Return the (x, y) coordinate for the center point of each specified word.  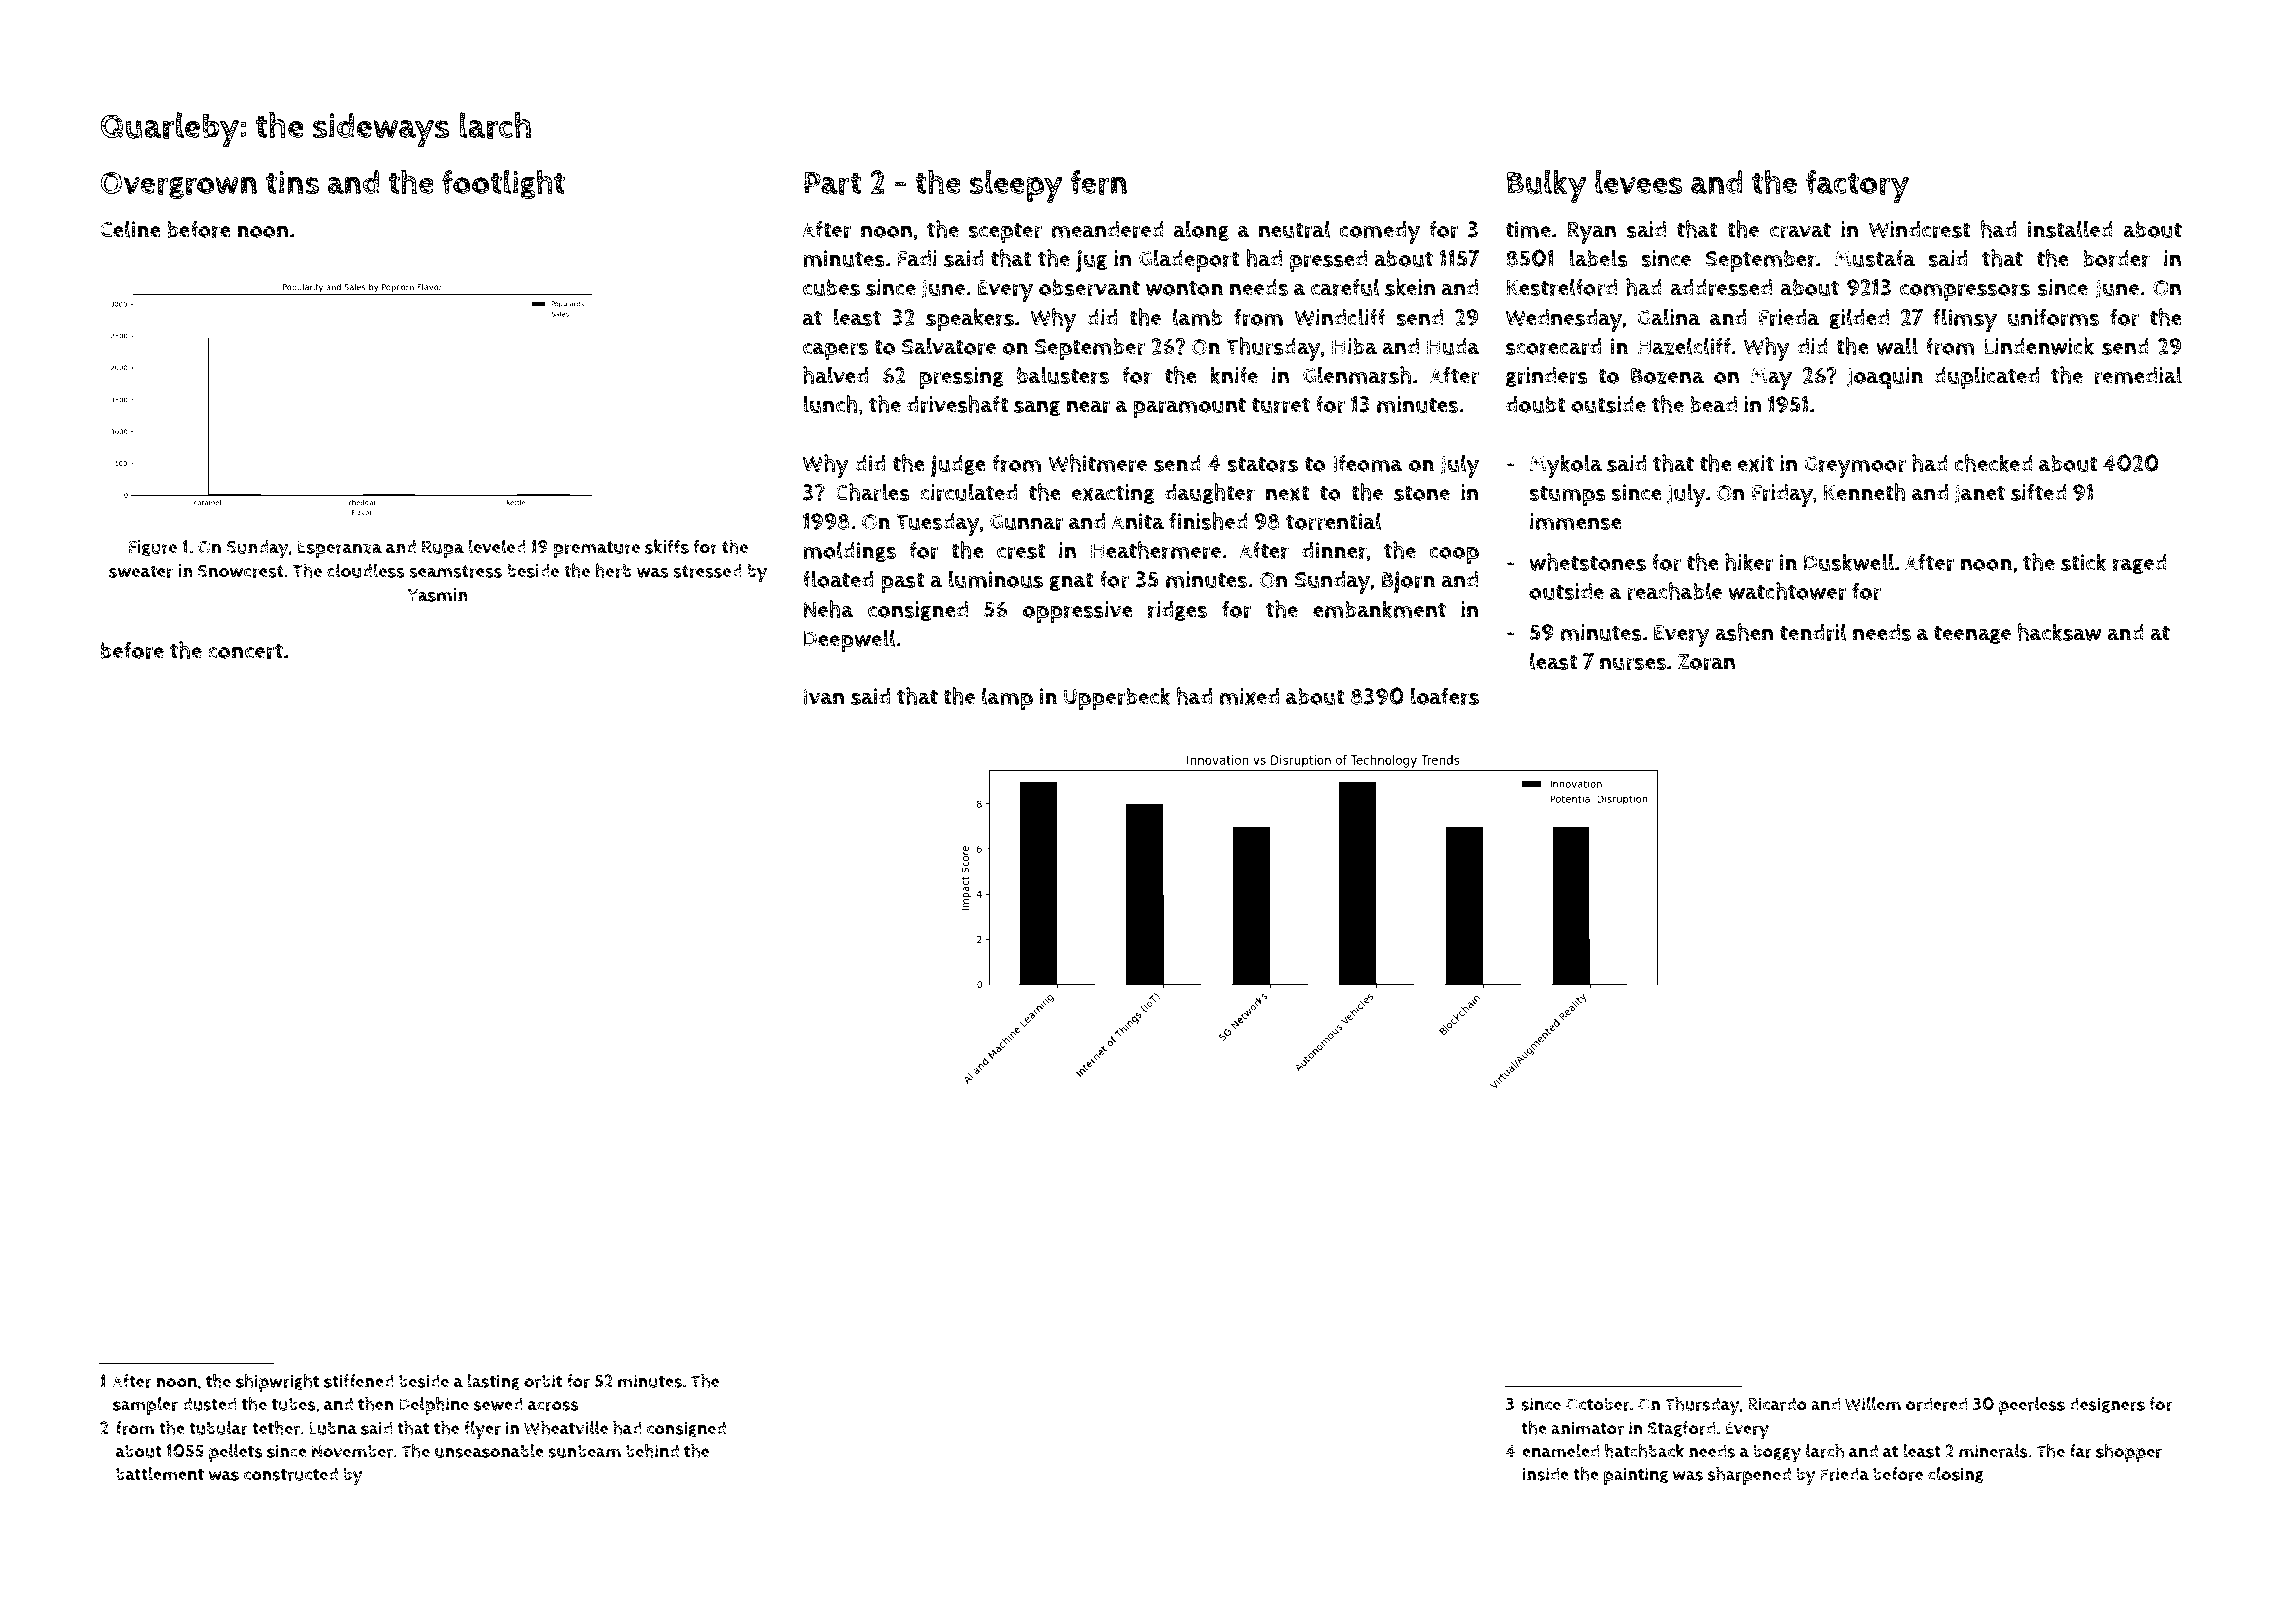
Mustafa (1875, 258)
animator (1587, 1428)
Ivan (824, 697)
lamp (1007, 698)
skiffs (667, 546)
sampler (145, 1406)
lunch (830, 404)
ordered (1936, 1404)
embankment (1379, 609)
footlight (503, 184)
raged (2140, 564)
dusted (209, 1404)
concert (245, 651)
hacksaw (2059, 632)
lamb (1198, 317)
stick (2084, 562)
